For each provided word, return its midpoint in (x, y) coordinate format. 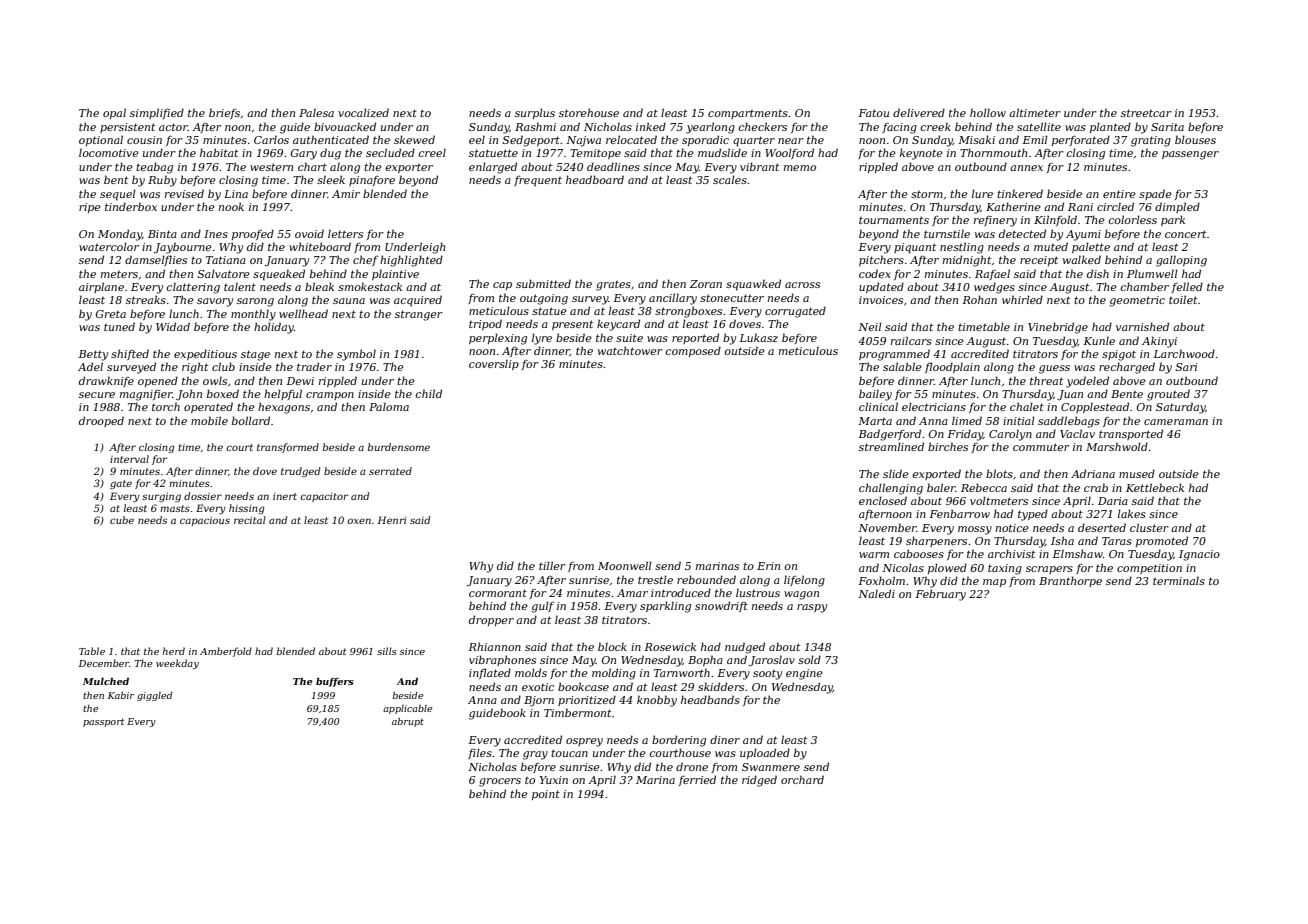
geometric (1137, 301)
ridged (759, 781)
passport (103, 722)
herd (174, 651)
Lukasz (758, 337)
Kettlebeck (1155, 487)
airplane (101, 288)
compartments (748, 114)
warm (874, 555)
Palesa (316, 112)
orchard (802, 779)
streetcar (1146, 113)
